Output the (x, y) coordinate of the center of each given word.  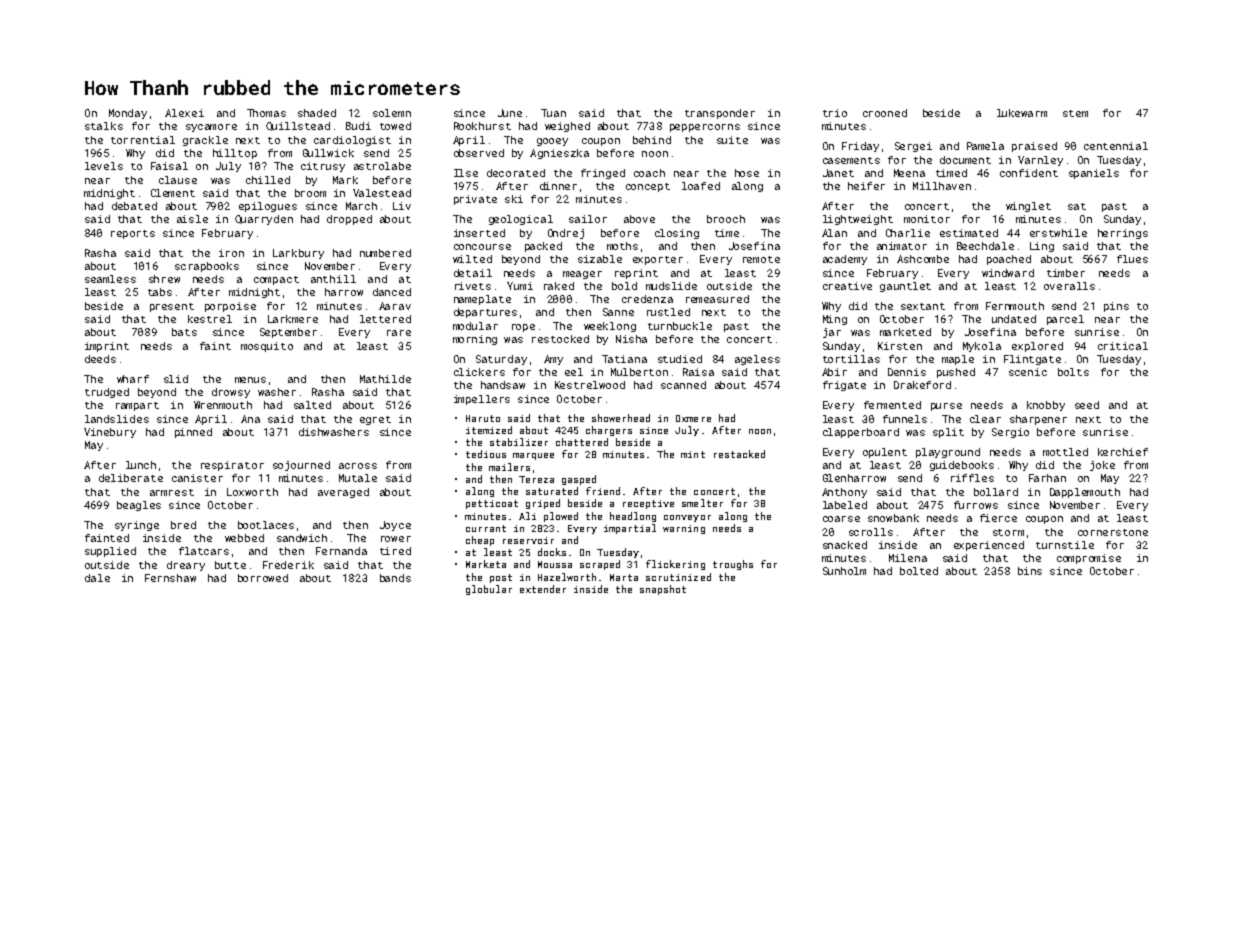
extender (543, 589)
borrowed (263, 578)
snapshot (663, 590)
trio (835, 113)
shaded (317, 113)
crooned (885, 113)
